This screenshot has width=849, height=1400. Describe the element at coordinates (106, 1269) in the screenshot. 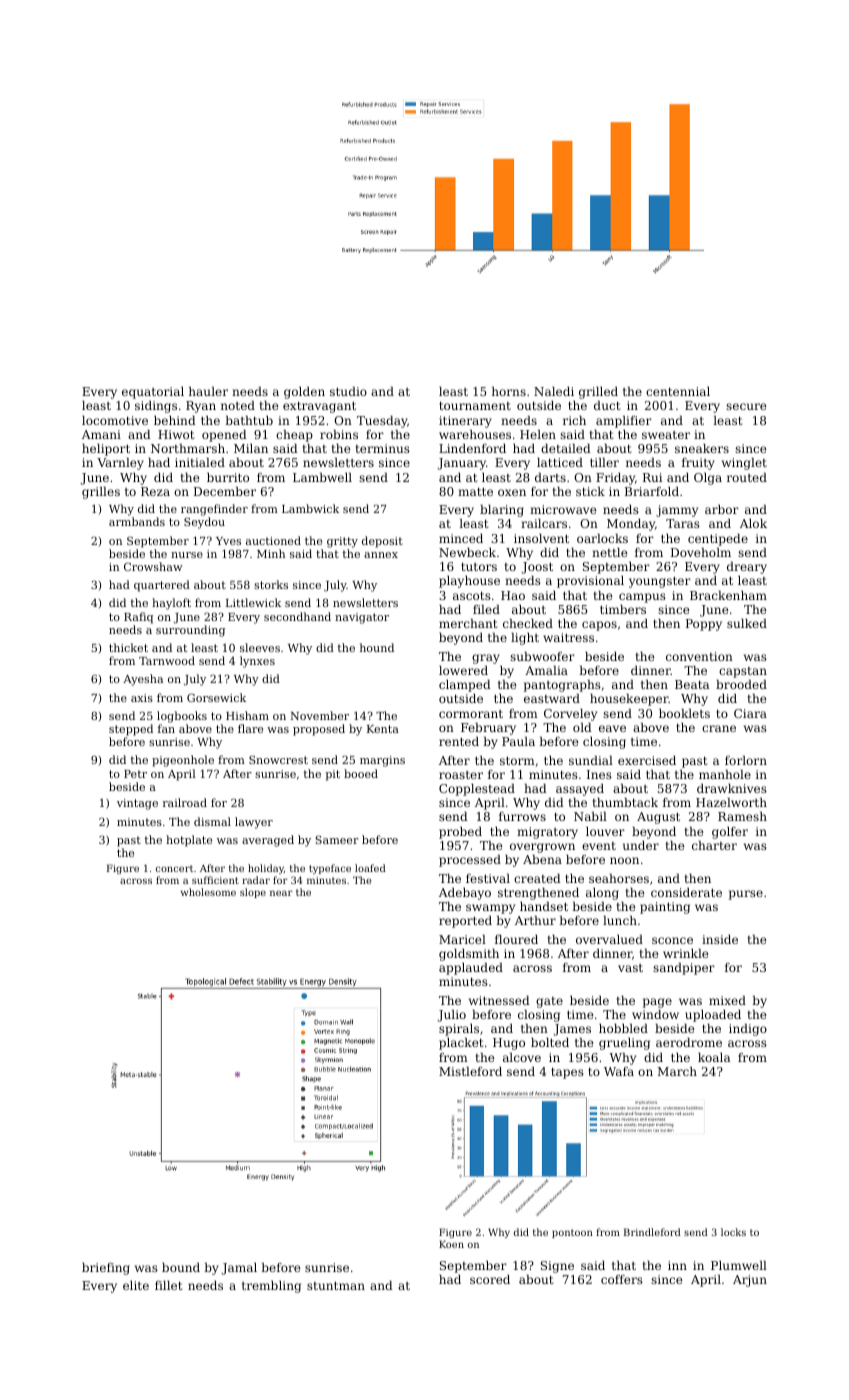

I see `briefing` at that location.
